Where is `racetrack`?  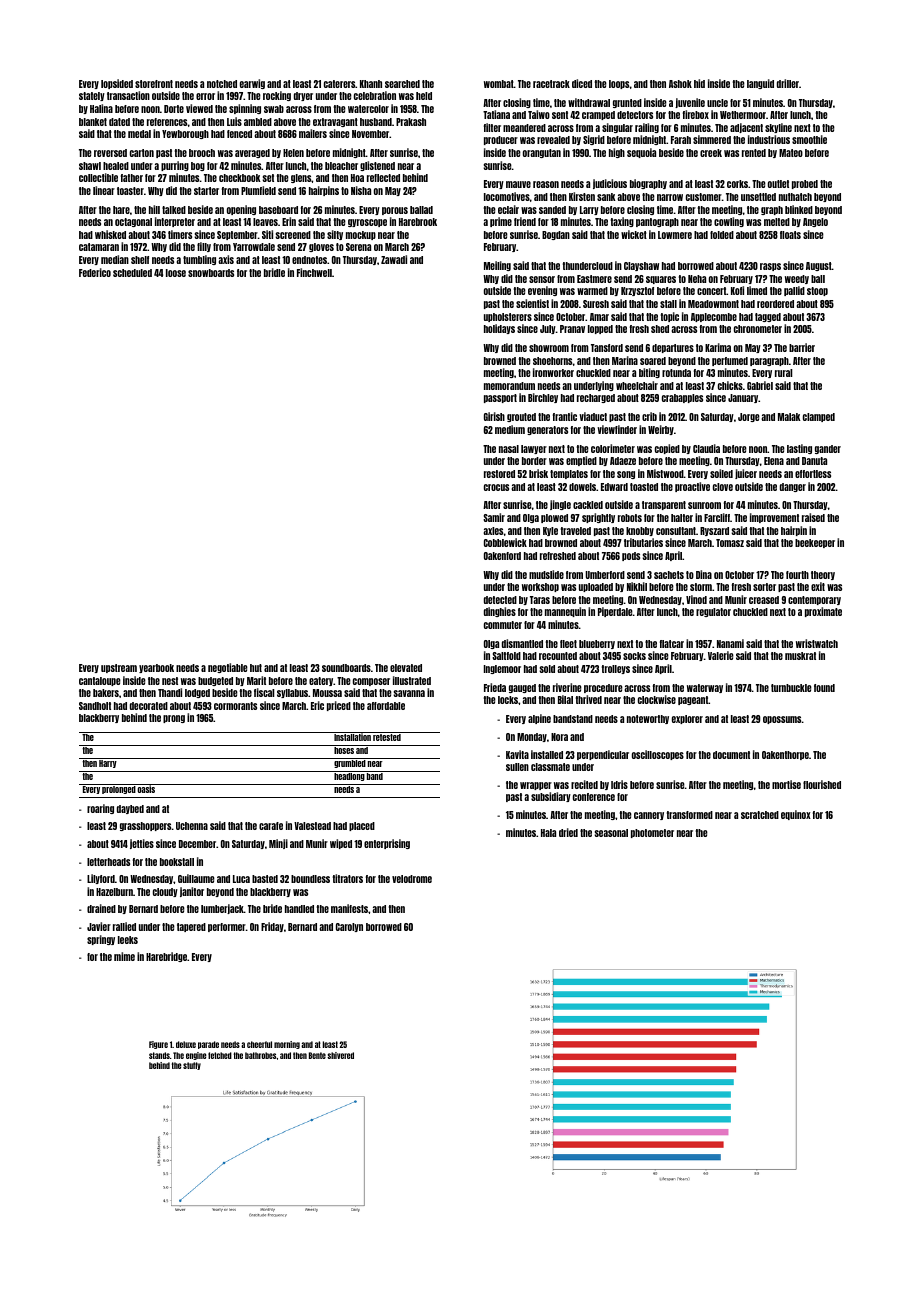 racetrack is located at coordinates (551, 84).
